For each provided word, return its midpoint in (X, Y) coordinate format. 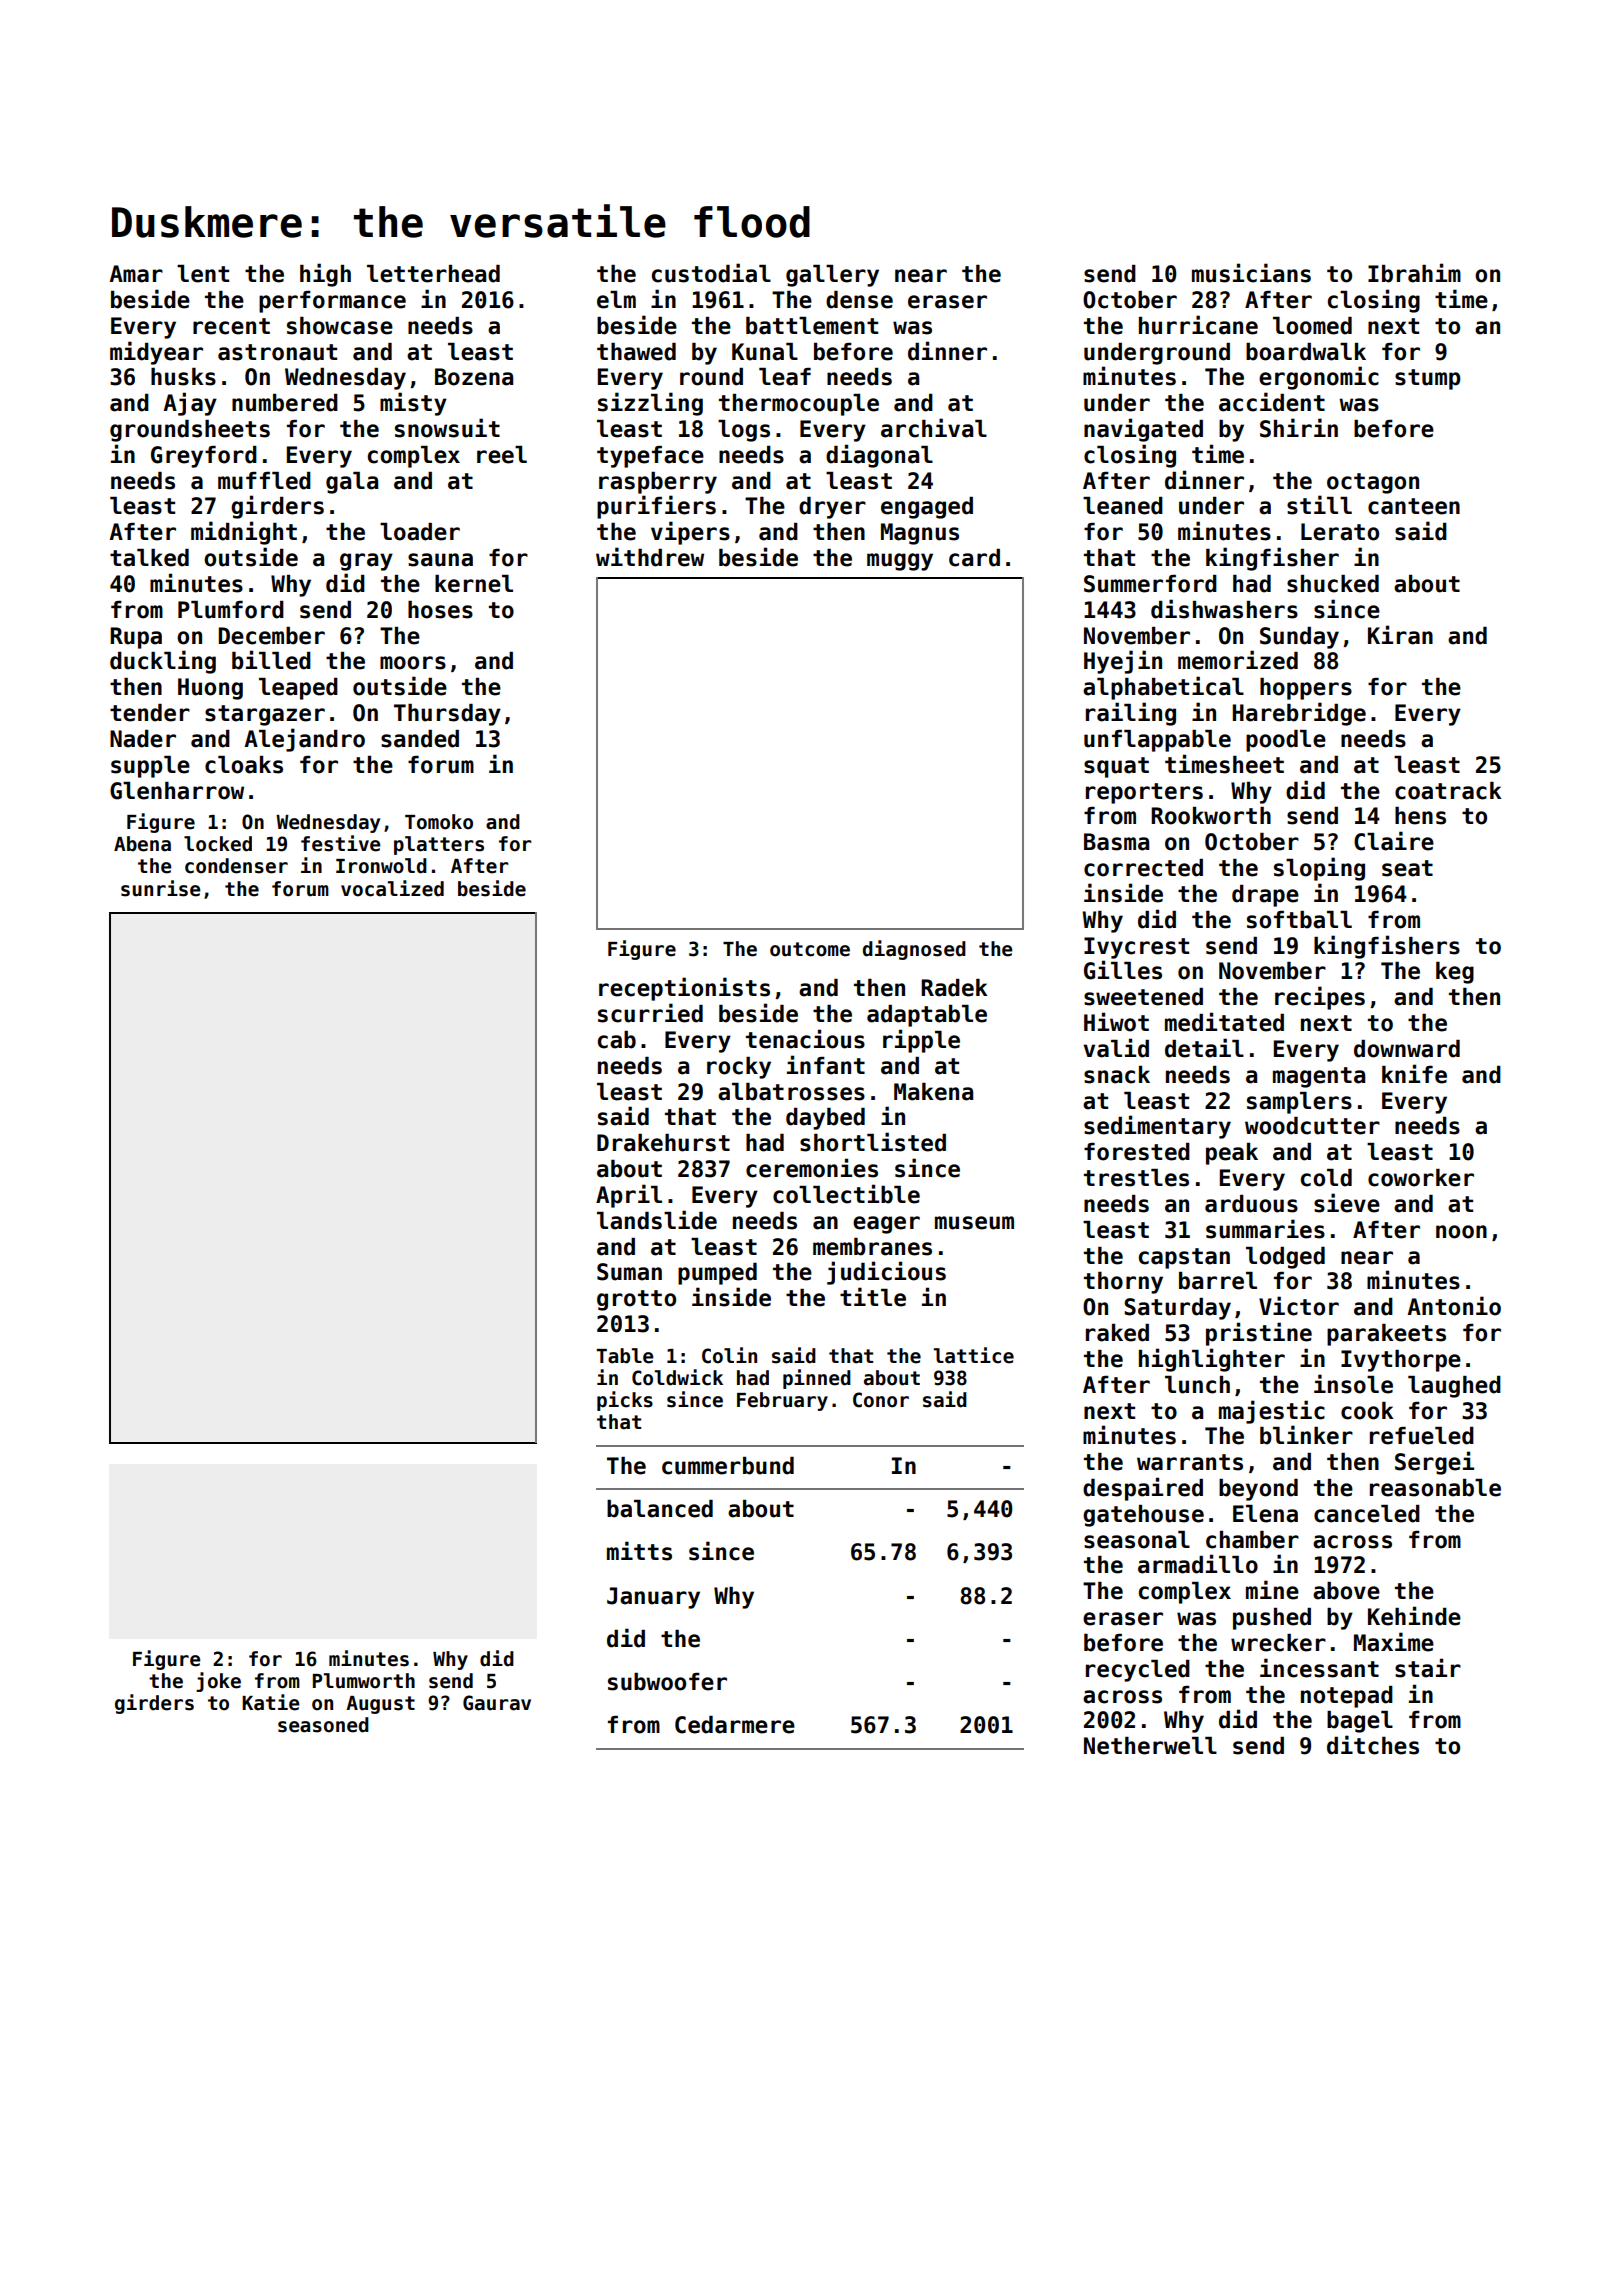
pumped (717, 1274)
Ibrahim (1414, 273)
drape (1265, 896)
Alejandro (304, 740)
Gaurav (497, 1703)
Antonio (1454, 1306)
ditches (1373, 1745)
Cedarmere (735, 1725)
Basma (1116, 842)
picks (625, 1401)
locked (218, 844)
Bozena (474, 377)
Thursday (447, 715)
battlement (812, 326)
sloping (1319, 869)
